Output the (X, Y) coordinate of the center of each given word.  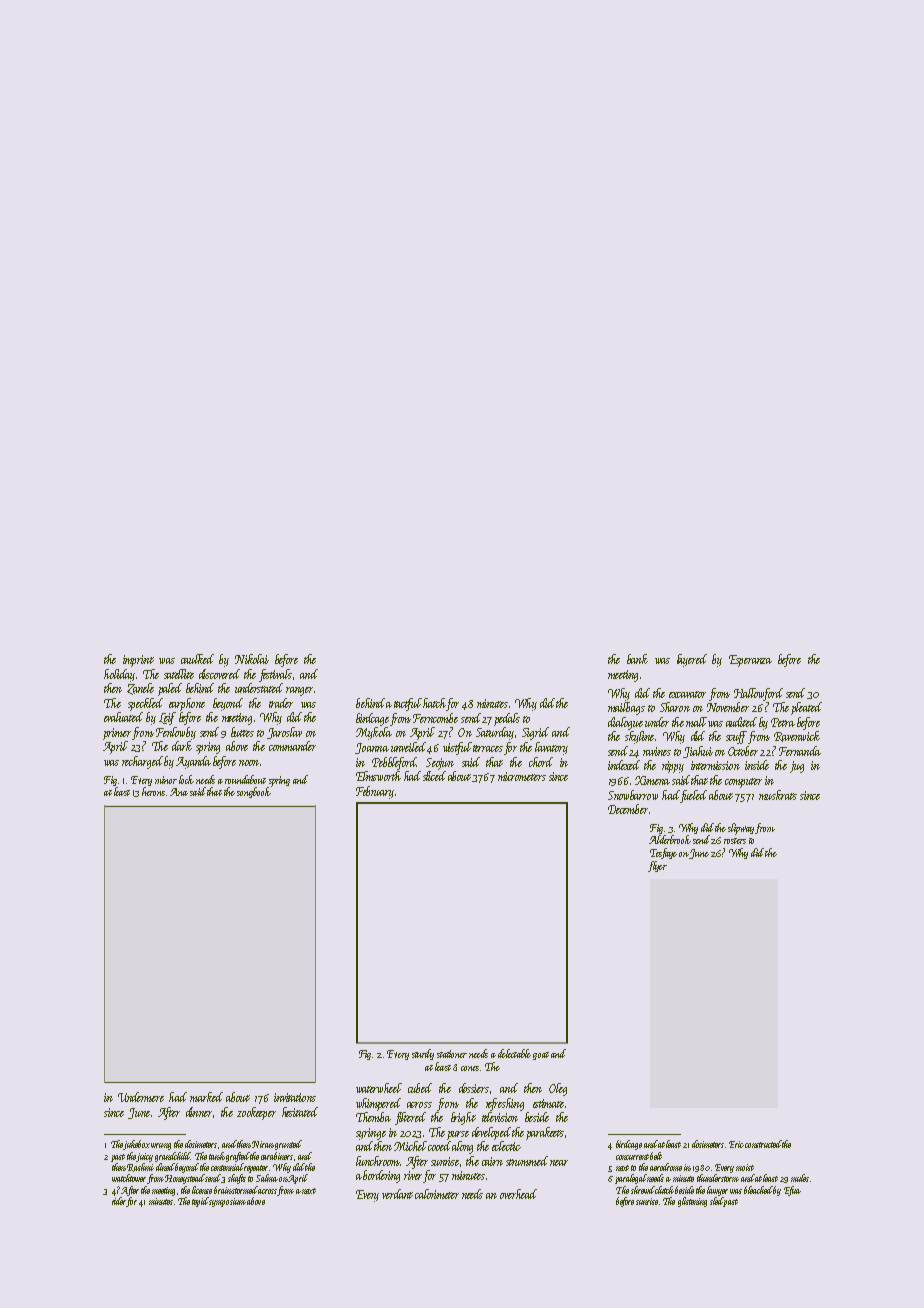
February (375, 792)
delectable (514, 1053)
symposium (227, 1202)
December (628, 809)
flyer (657, 866)
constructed (763, 1144)
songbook (254, 792)
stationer (452, 1054)
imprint (138, 661)
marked (206, 1097)
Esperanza (750, 661)
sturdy (423, 1054)
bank (637, 659)
